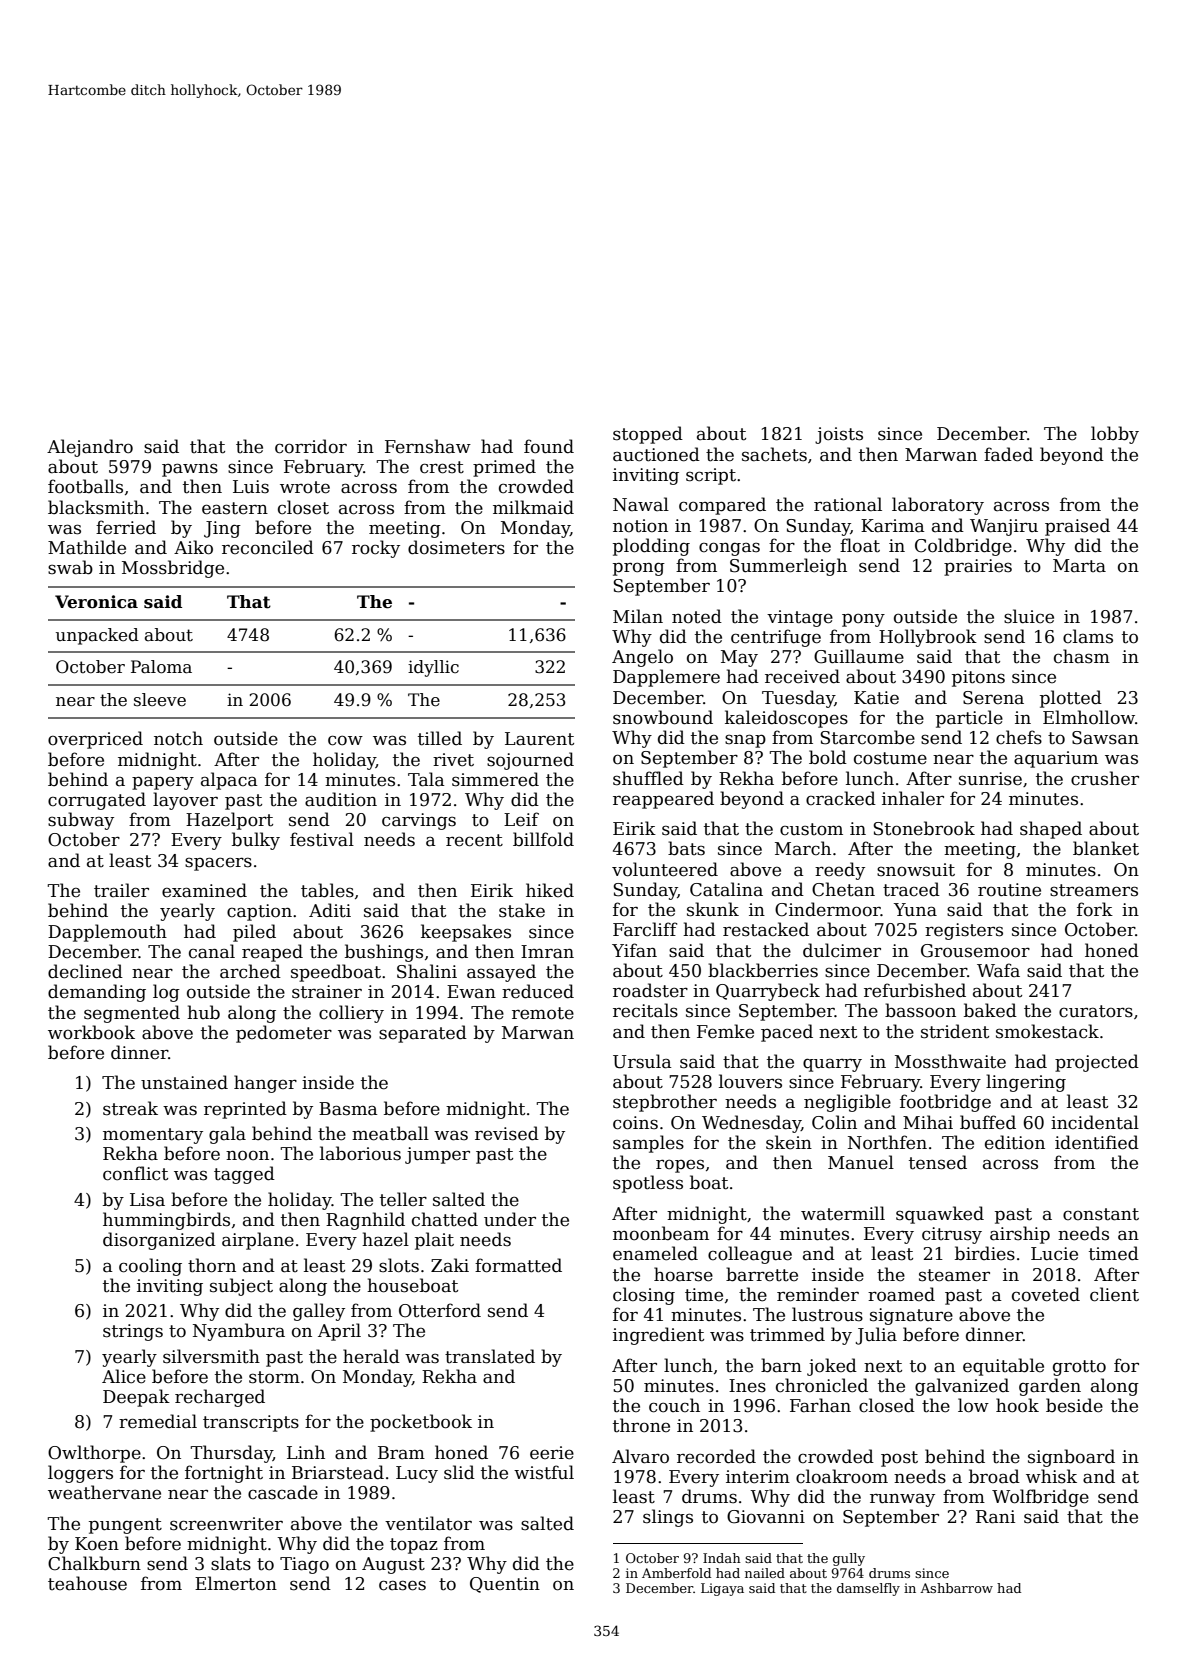 The height and width of the page is (1679, 1187). I want to click on enameled, so click(655, 1253).
